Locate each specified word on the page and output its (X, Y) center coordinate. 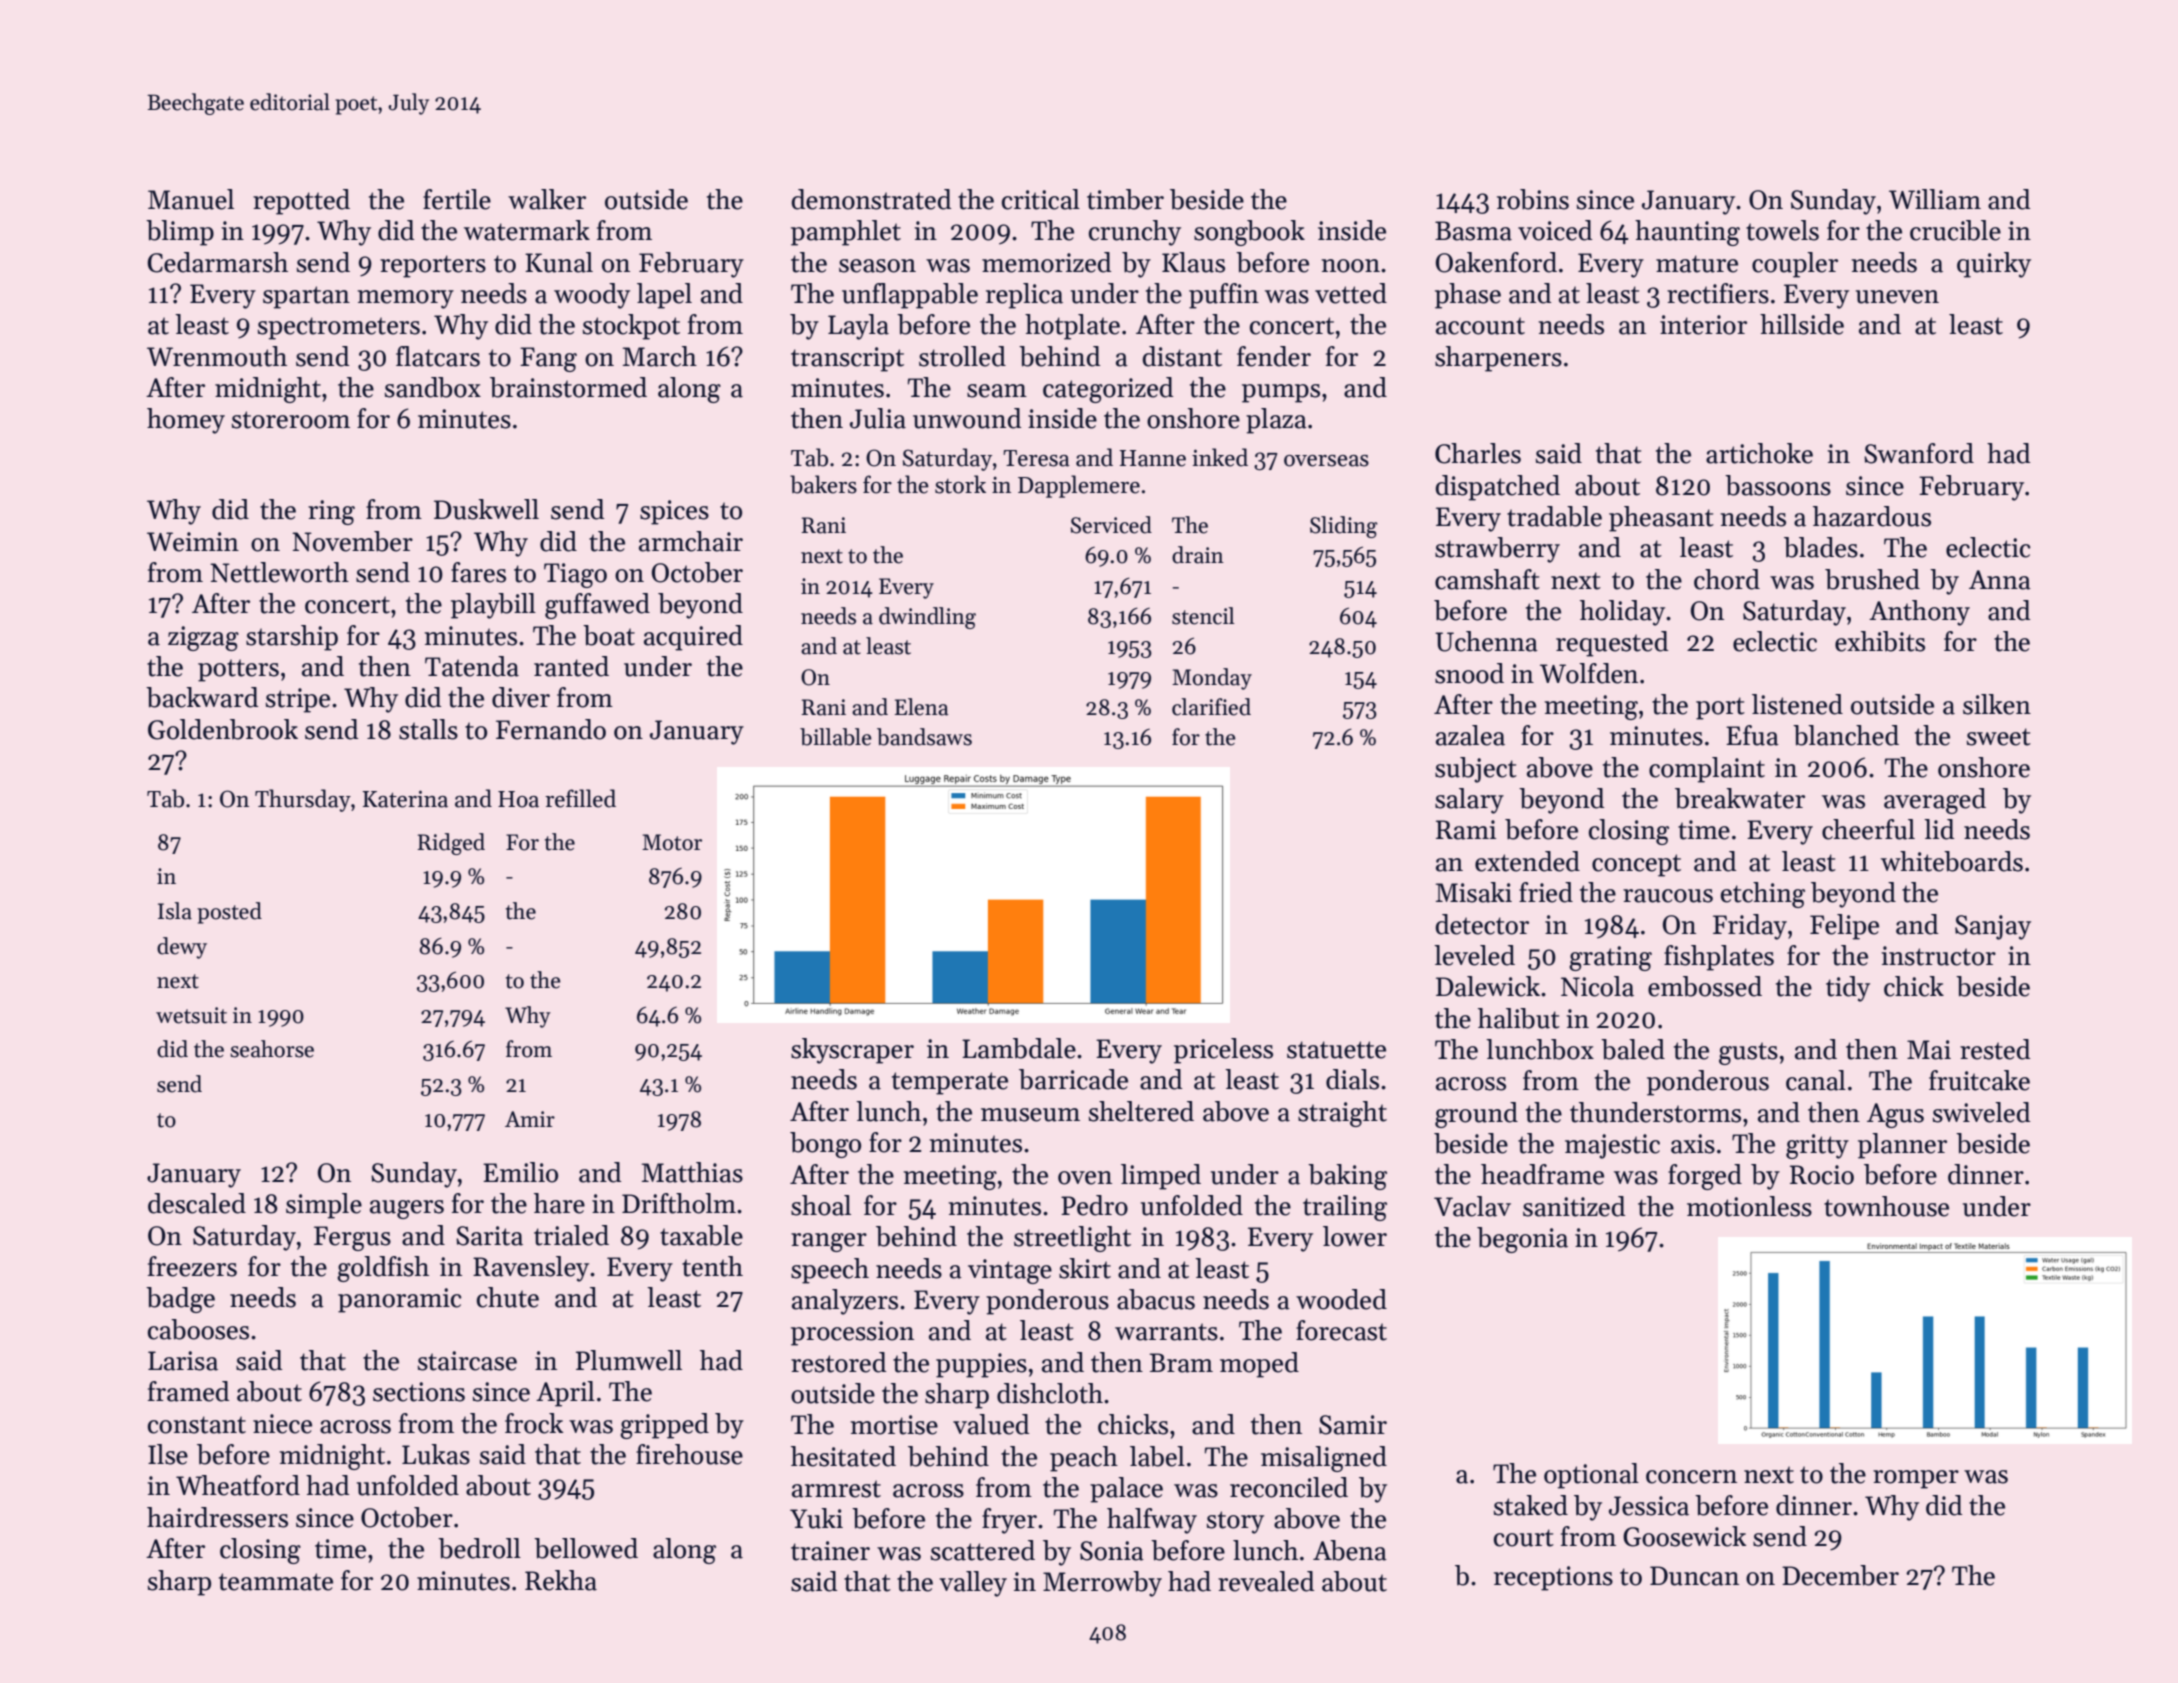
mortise (894, 1425)
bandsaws (924, 737)
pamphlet (846, 233)
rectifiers (1718, 293)
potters (238, 670)
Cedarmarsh (217, 262)
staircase (467, 1361)
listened (1797, 704)
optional (1591, 1476)
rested (1995, 1049)
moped (1259, 1365)
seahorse (272, 1049)
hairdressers (217, 1517)
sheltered (1141, 1111)
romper (1916, 1479)
